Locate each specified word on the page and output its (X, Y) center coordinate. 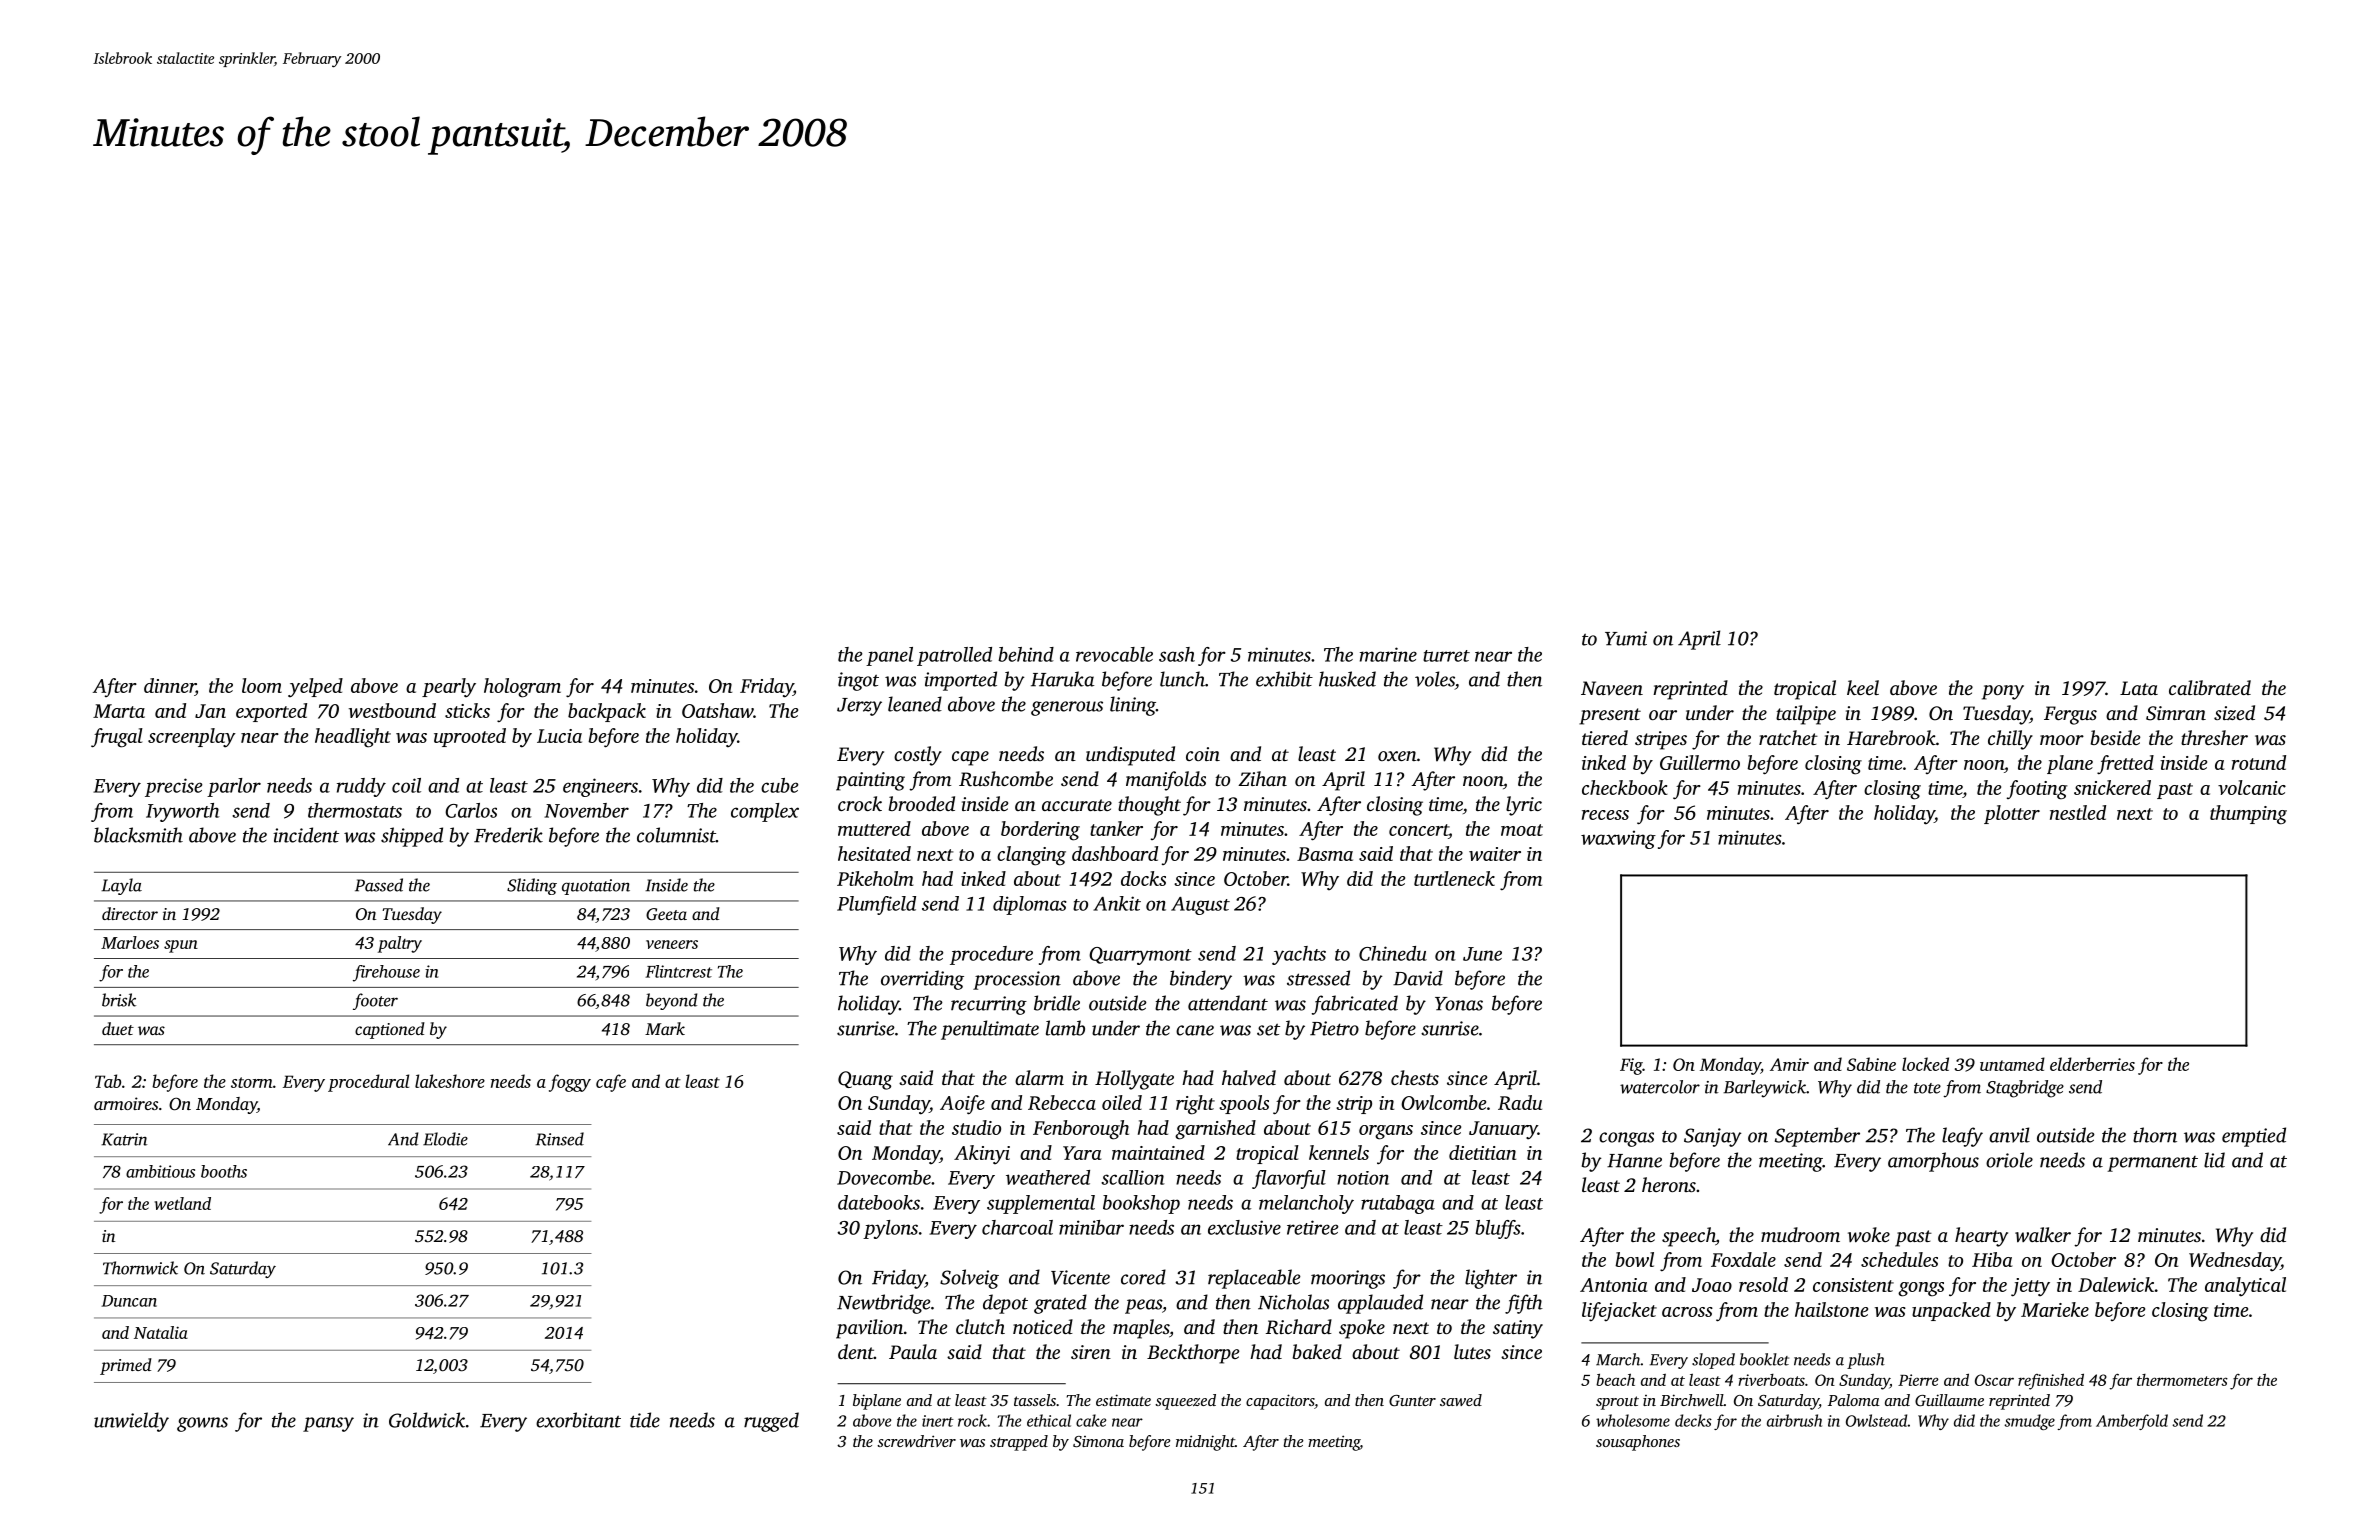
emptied (2254, 1137)
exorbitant (578, 1420)
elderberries (2092, 1064)
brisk (119, 1000)
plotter (2012, 814)
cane (1195, 1030)
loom (262, 685)
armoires (126, 1103)
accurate (1077, 805)
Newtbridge (884, 1304)
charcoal (1017, 1227)
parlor (234, 787)
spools (1244, 1104)
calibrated (2210, 687)
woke (1869, 1235)
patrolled (954, 656)
